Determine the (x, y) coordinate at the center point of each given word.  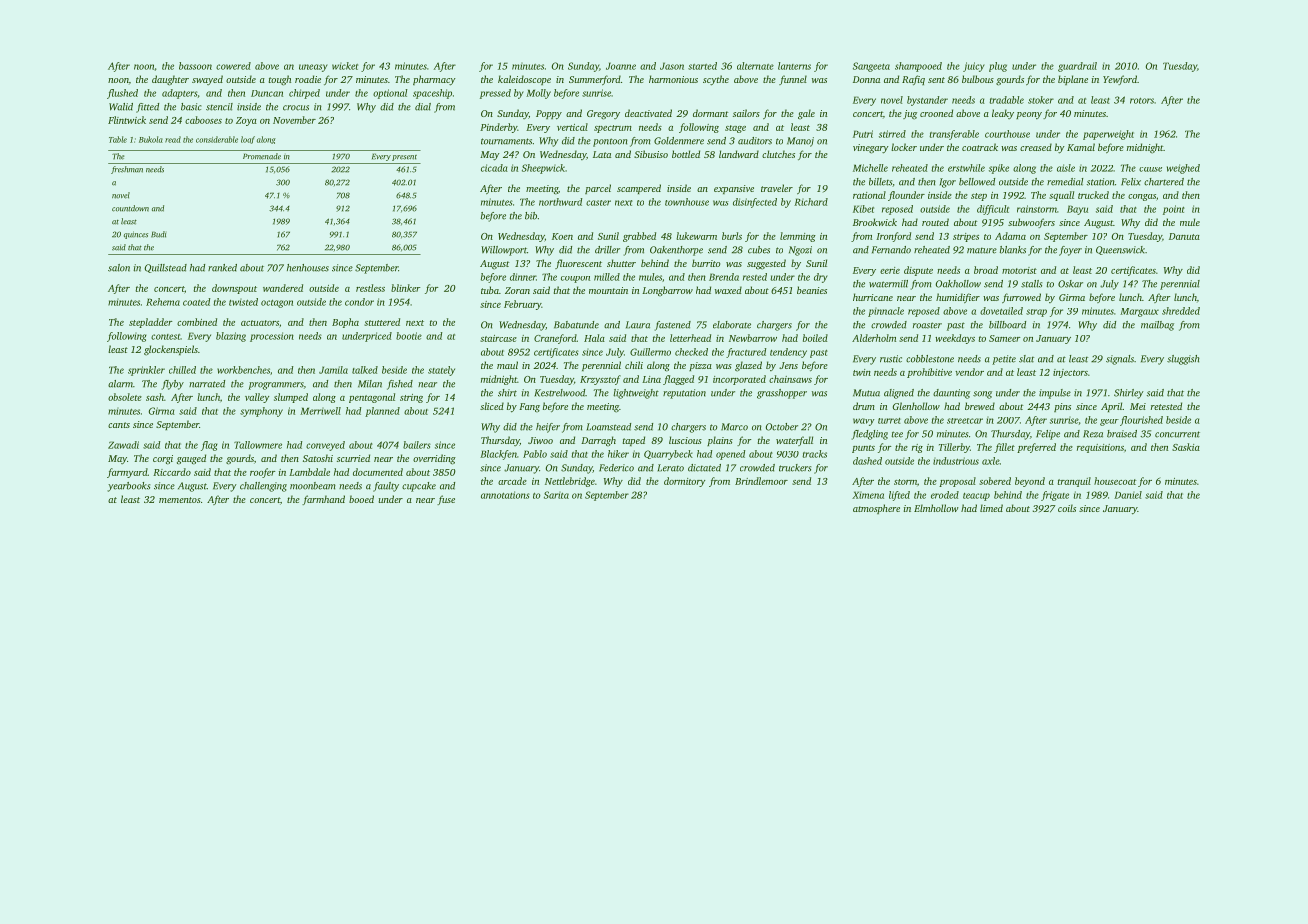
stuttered (382, 322)
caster (598, 203)
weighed (1183, 169)
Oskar (1070, 284)
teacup (976, 497)
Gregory (603, 115)
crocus (296, 108)
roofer (262, 473)
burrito (706, 263)
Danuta (1184, 236)
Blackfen (498, 455)
